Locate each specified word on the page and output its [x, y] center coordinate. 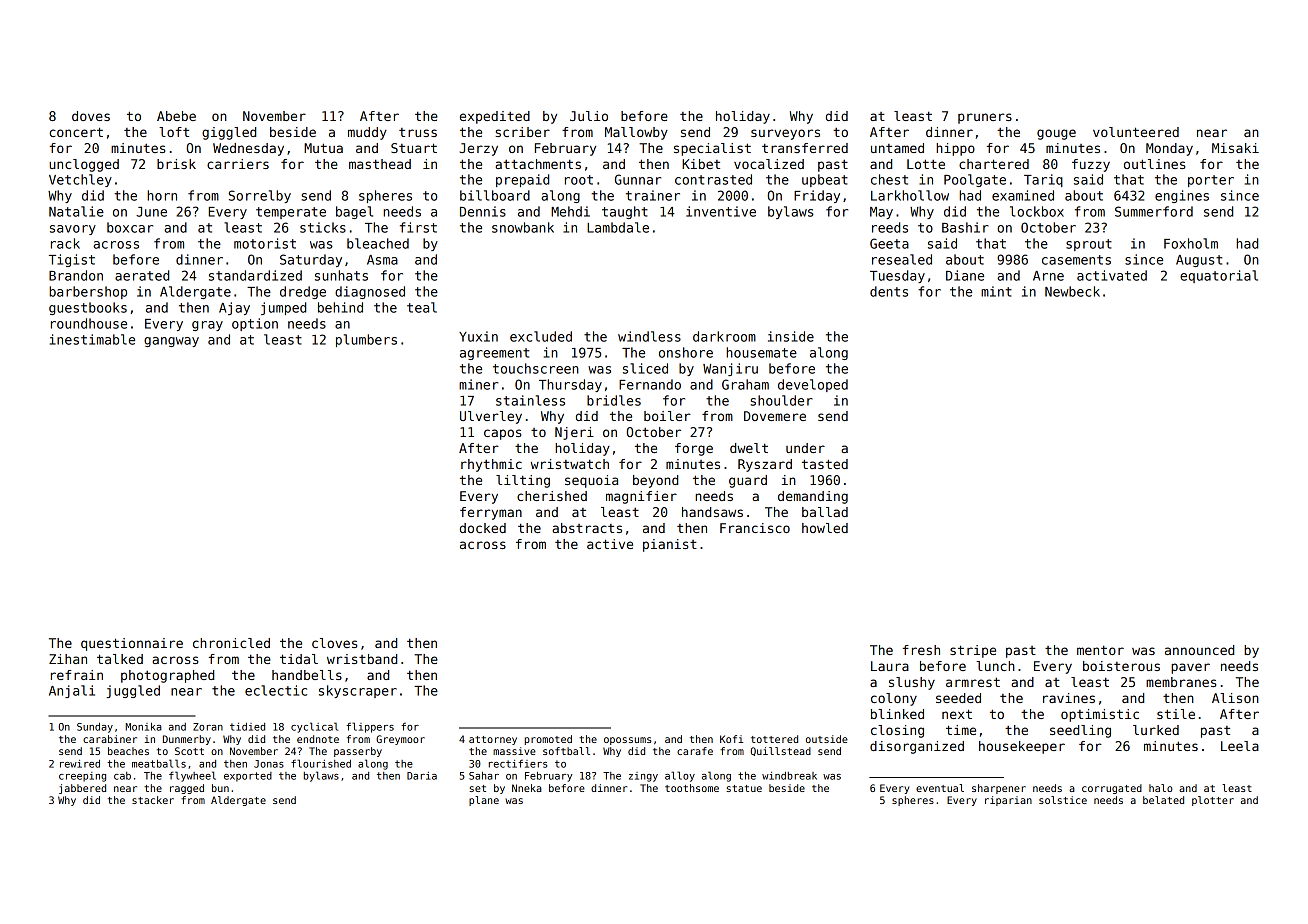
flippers [370, 727]
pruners [985, 118]
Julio [589, 116]
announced [1199, 650]
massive [514, 751]
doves [91, 116]
